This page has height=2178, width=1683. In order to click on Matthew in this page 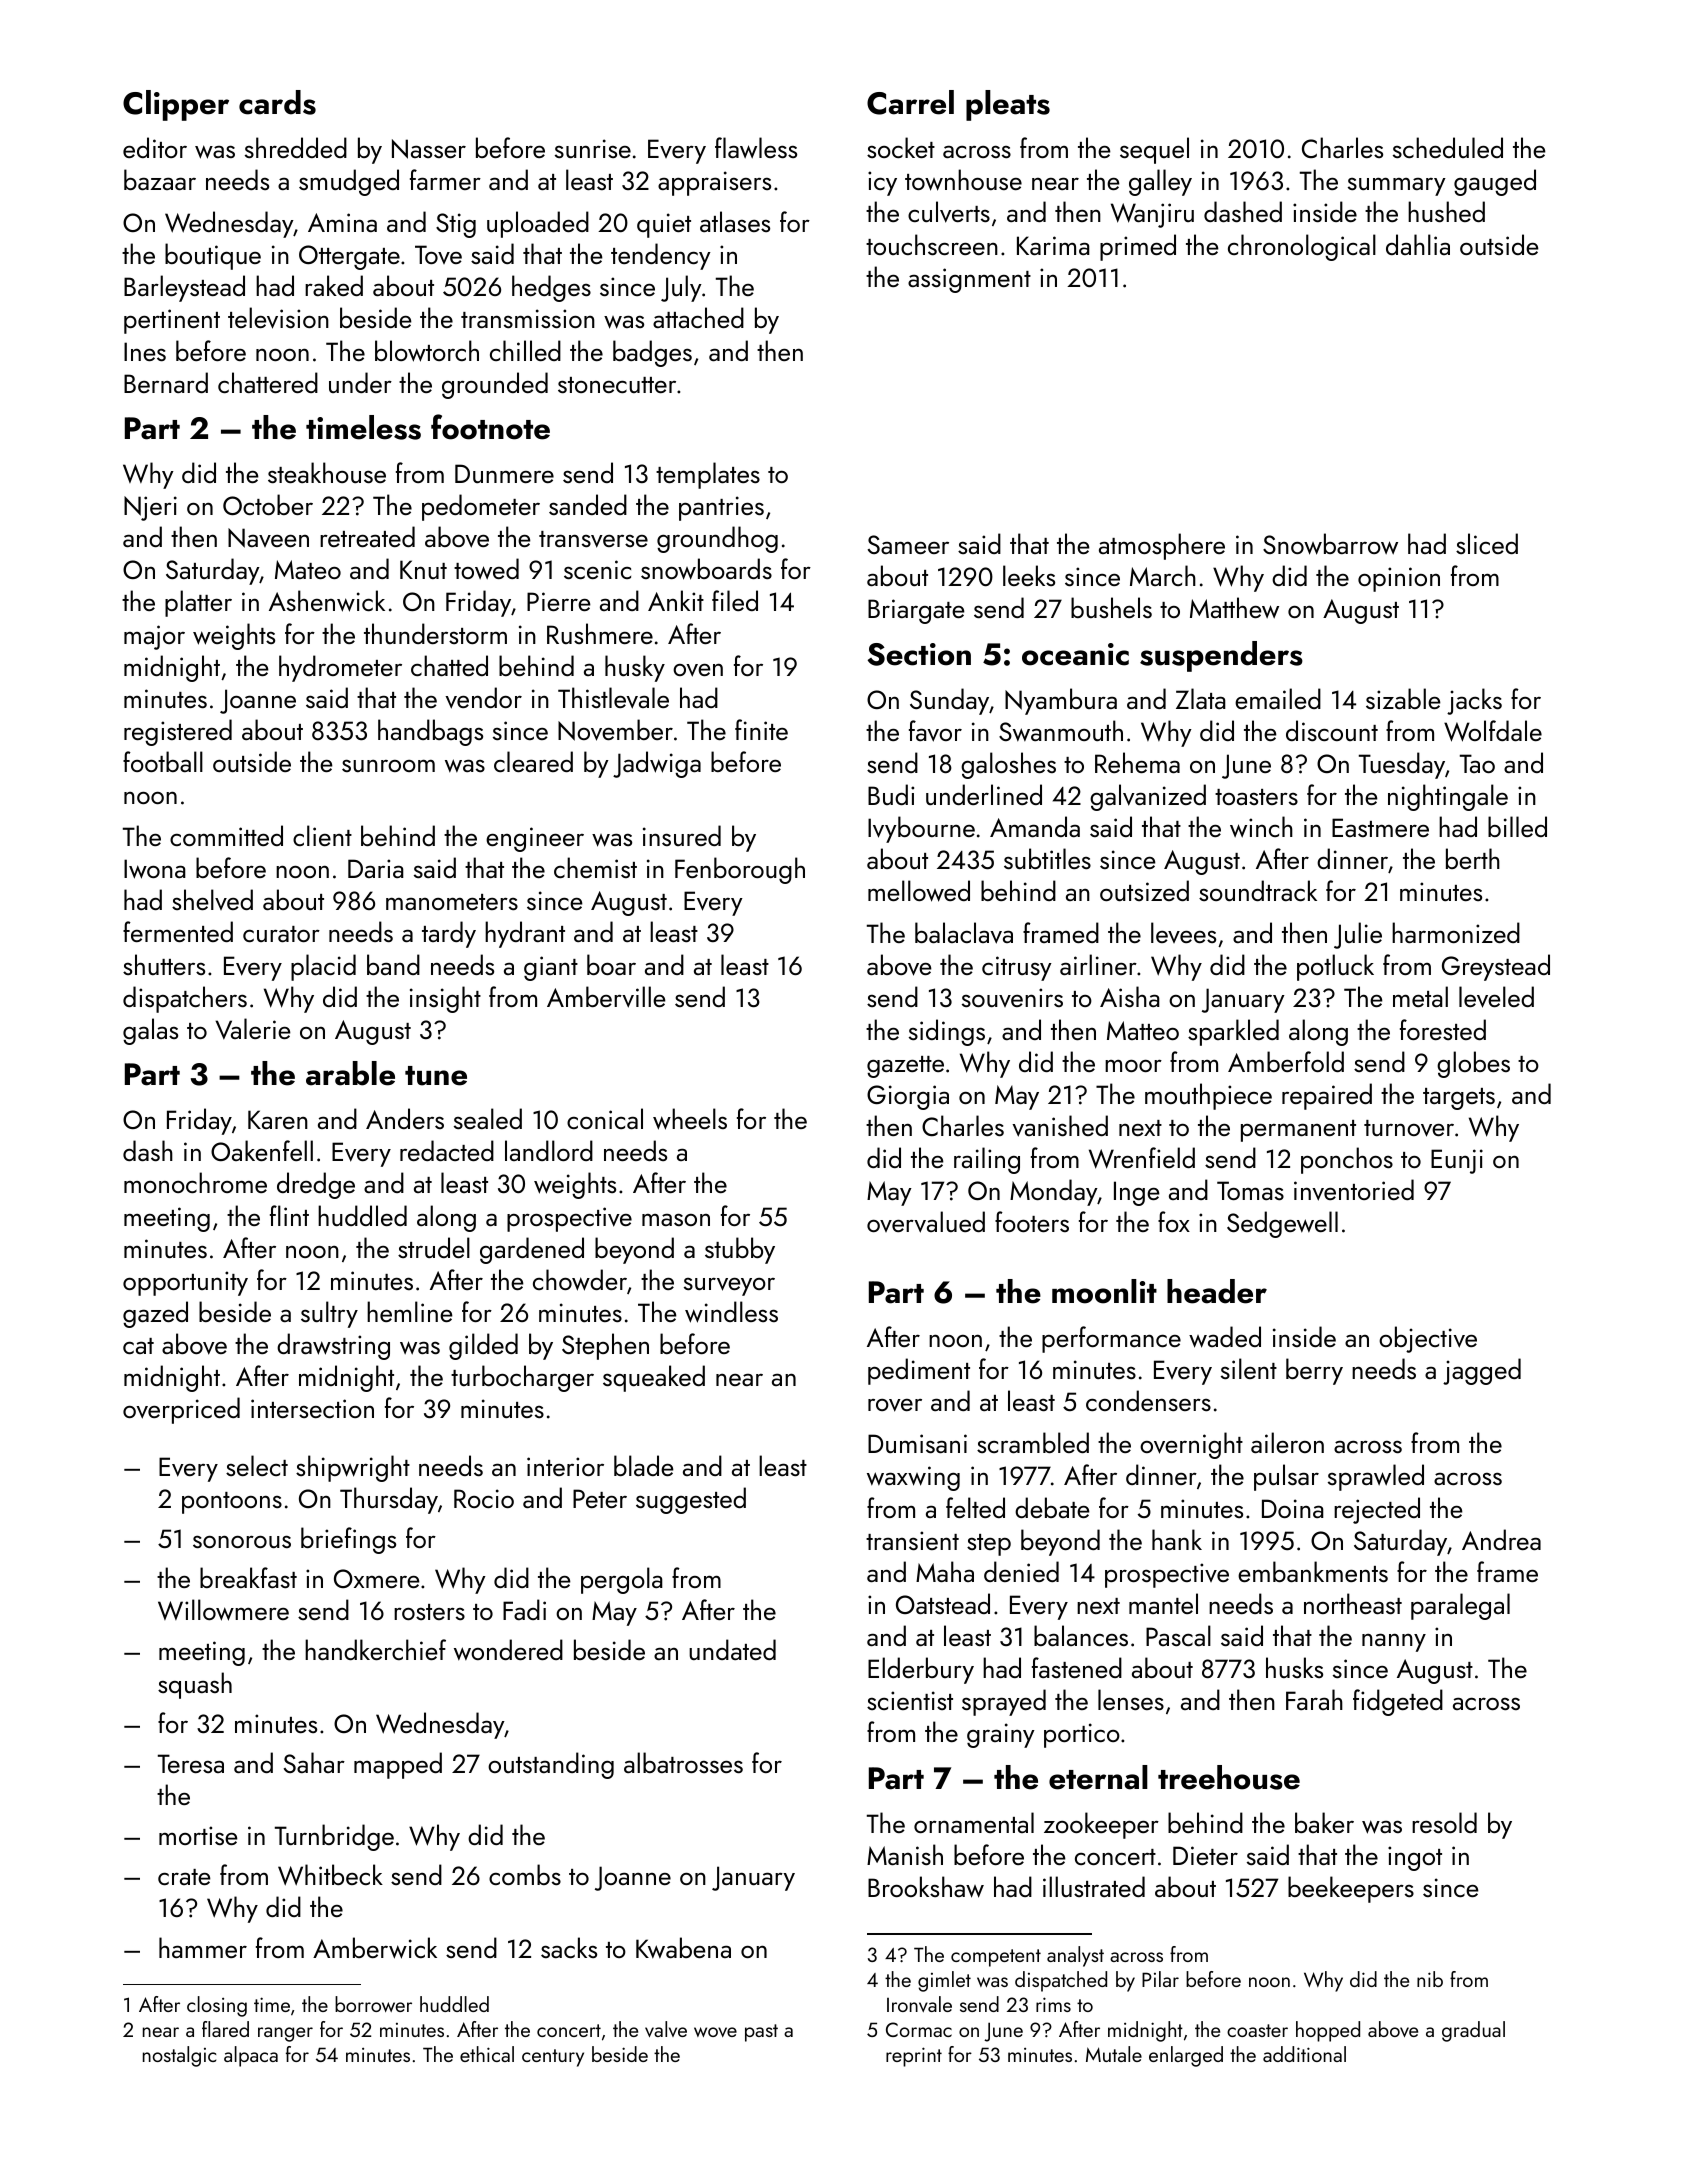, I will do `click(1234, 608)`.
